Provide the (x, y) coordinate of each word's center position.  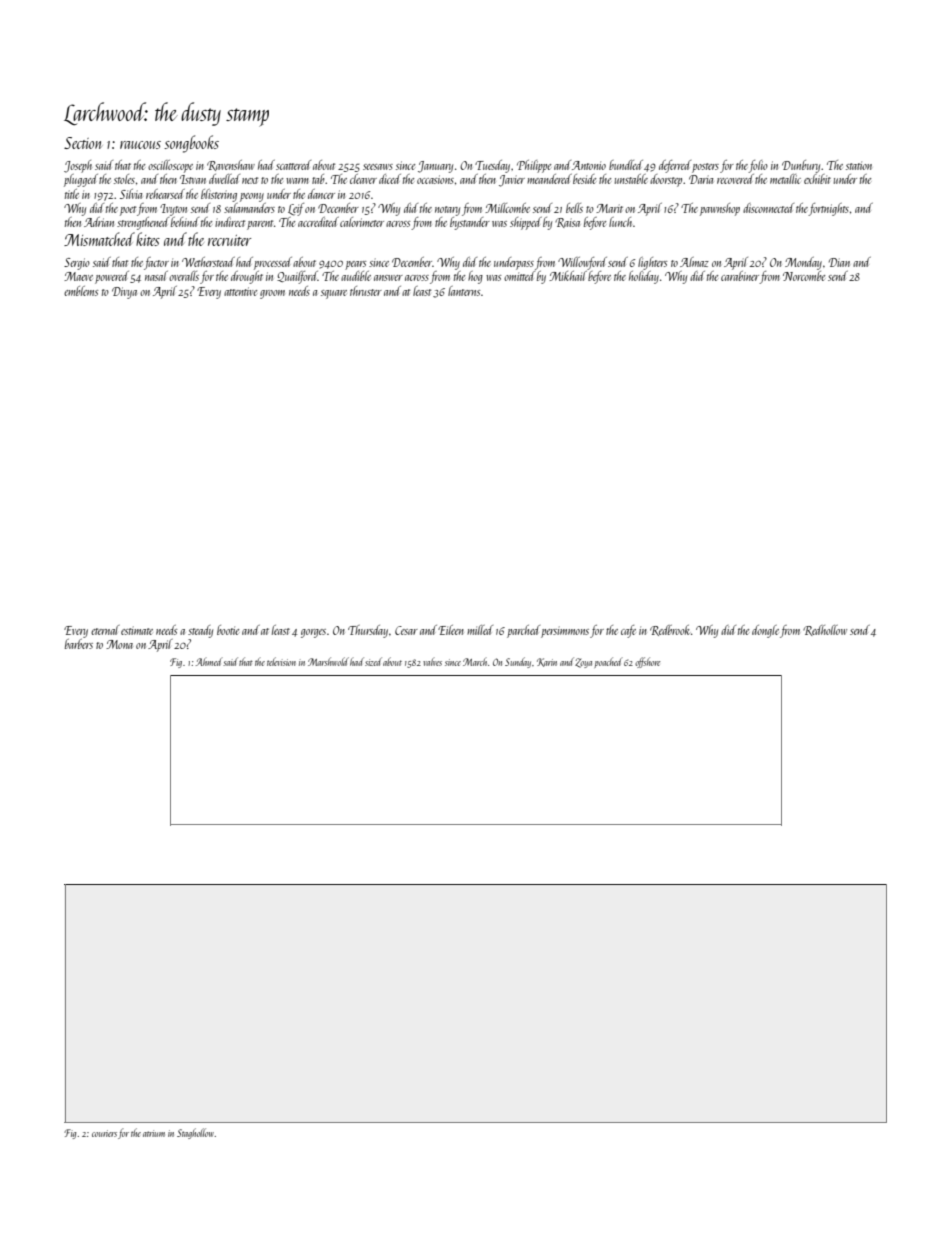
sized (373, 661)
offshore (648, 662)
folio (758, 166)
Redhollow (825, 630)
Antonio (589, 165)
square (334, 294)
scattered (293, 165)
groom (272, 294)
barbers (79, 644)
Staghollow (195, 1133)
